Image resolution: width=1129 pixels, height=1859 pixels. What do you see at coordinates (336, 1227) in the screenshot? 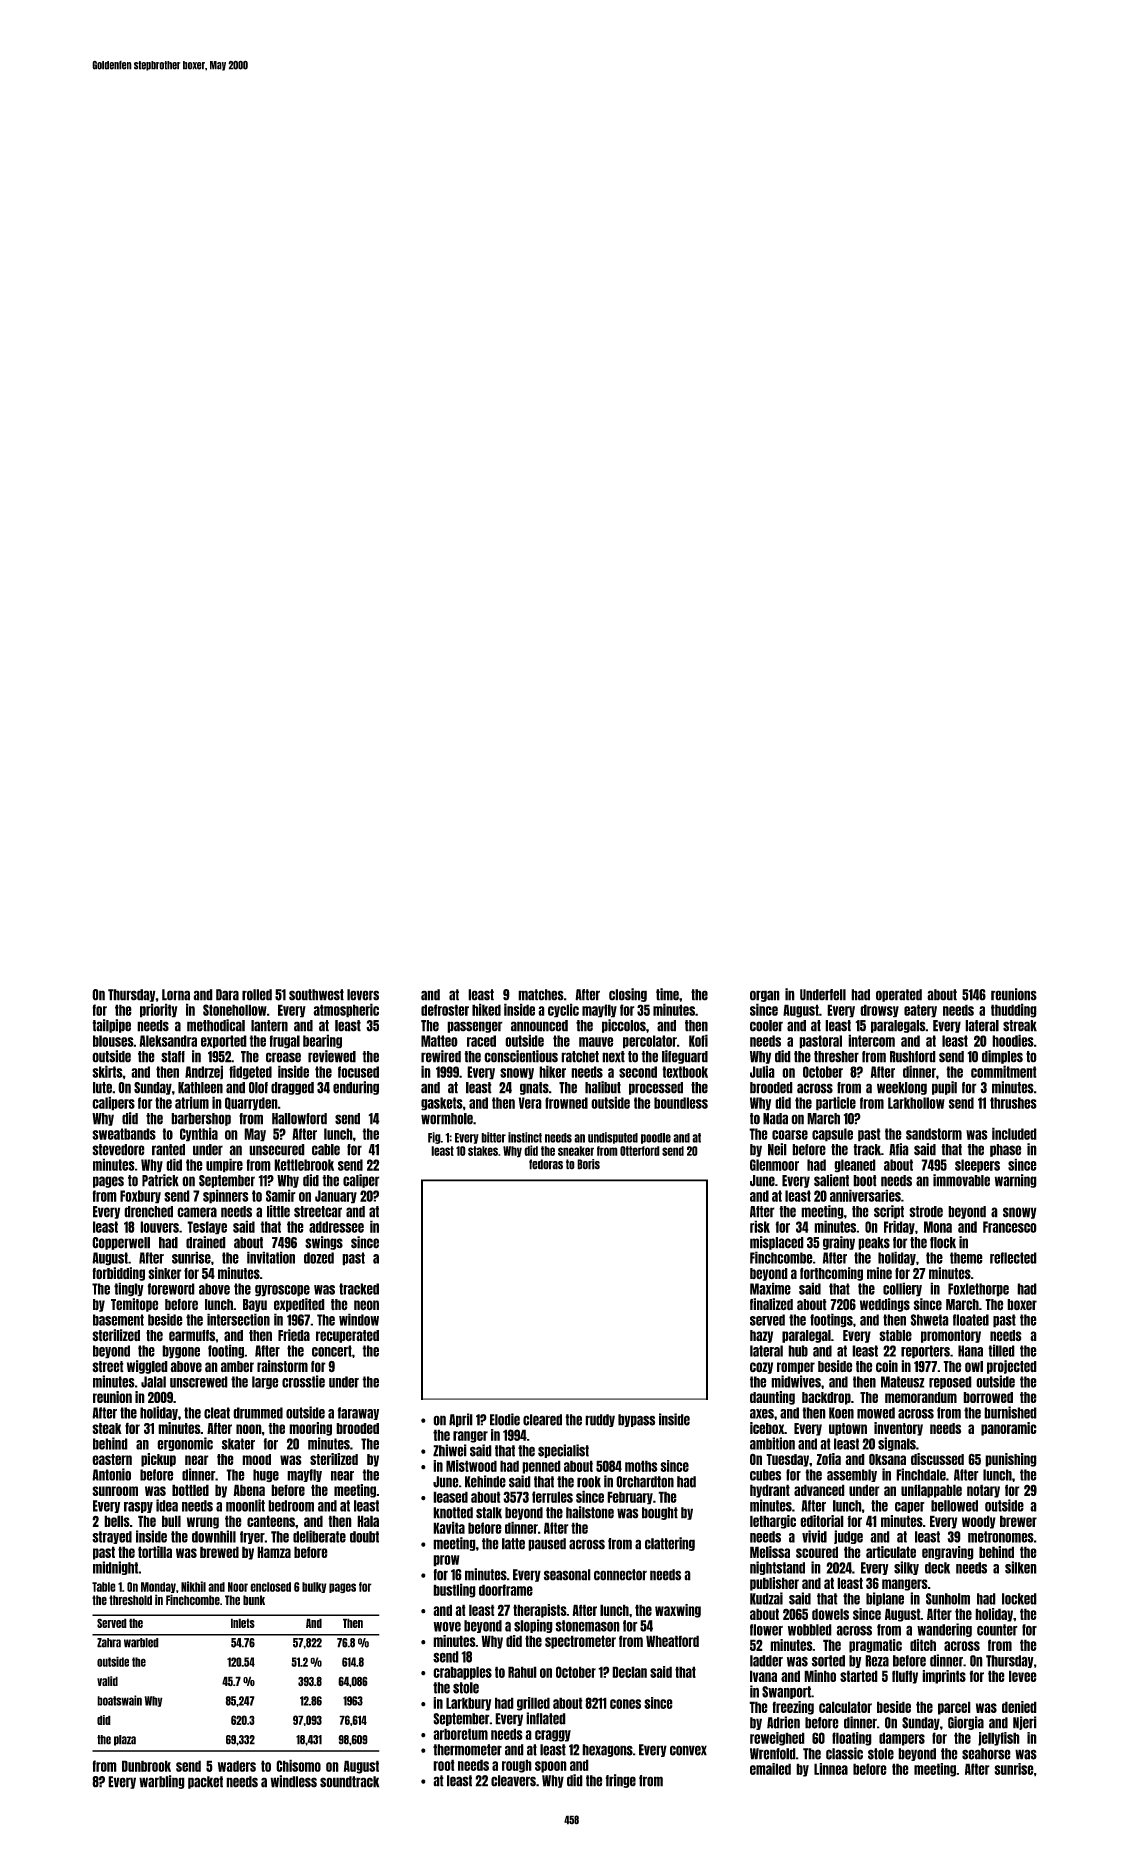
I see `addressee` at bounding box center [336, 1227].
